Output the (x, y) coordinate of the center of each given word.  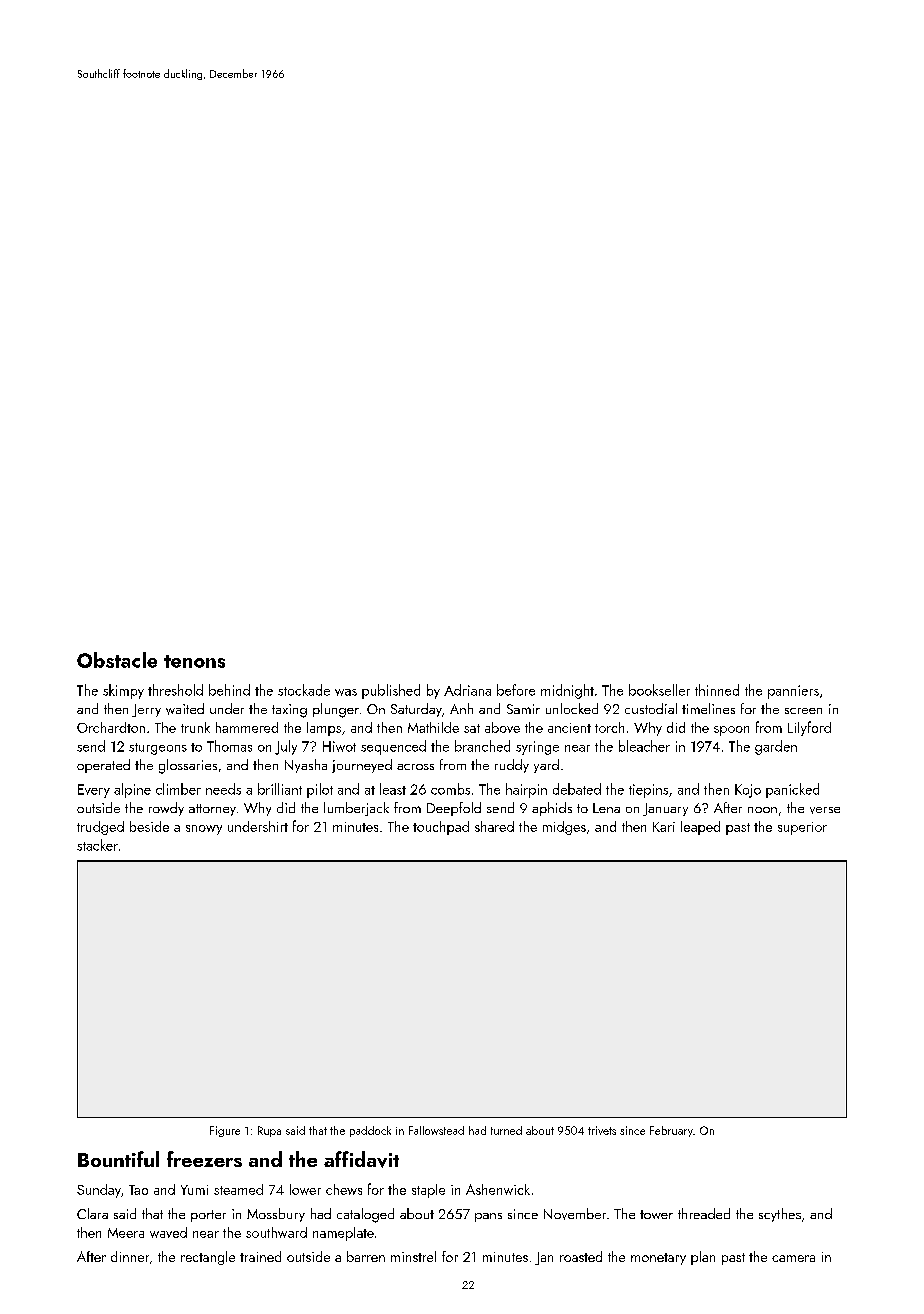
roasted (581, 1256)
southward (276, 1232)
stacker (97, 845)
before (516, 690)
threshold (175, 690)
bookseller (659, 690)
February (671, 1131)
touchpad (441, 828)
